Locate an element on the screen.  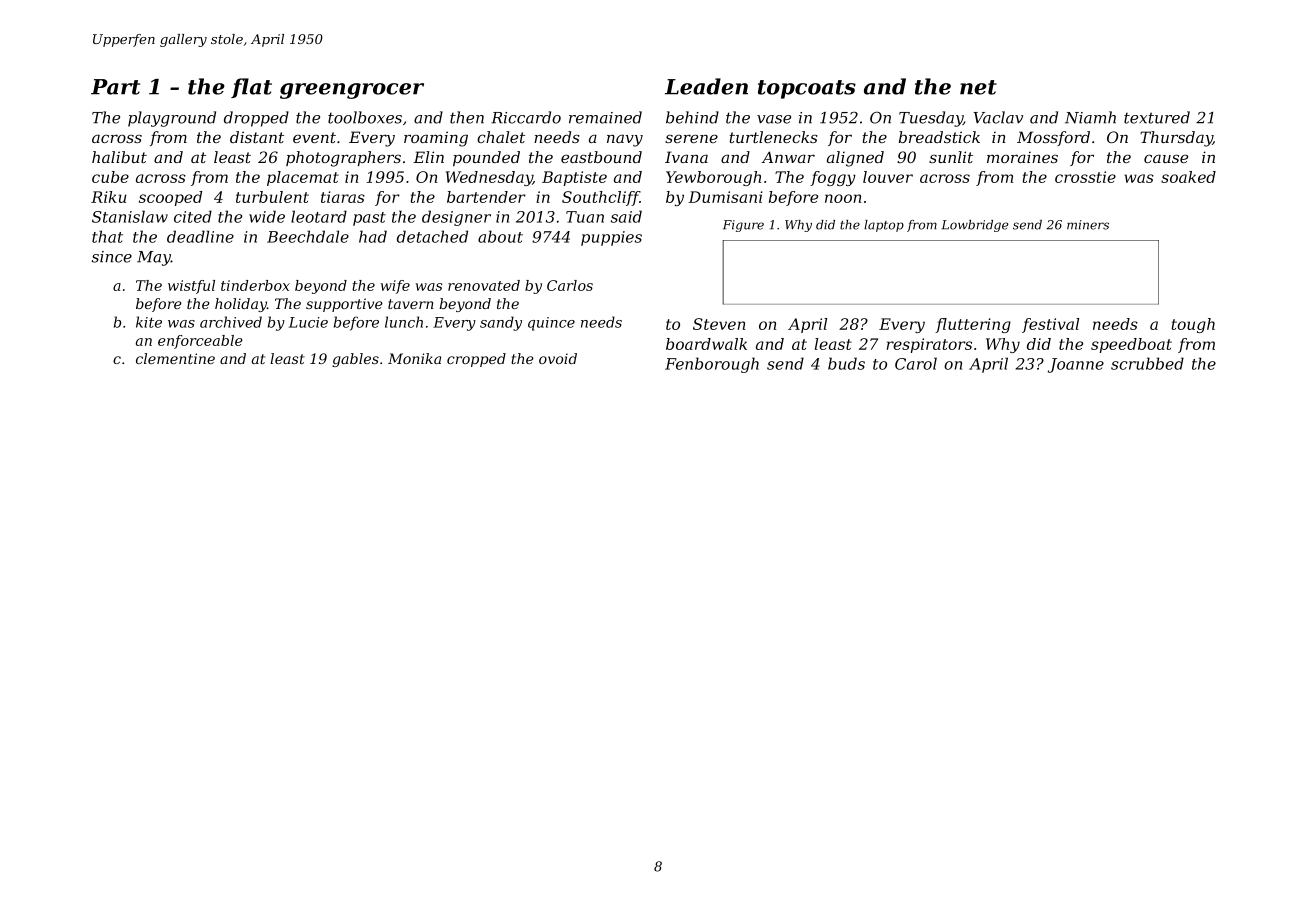
Leaden is located at coordinates (706, 86).
